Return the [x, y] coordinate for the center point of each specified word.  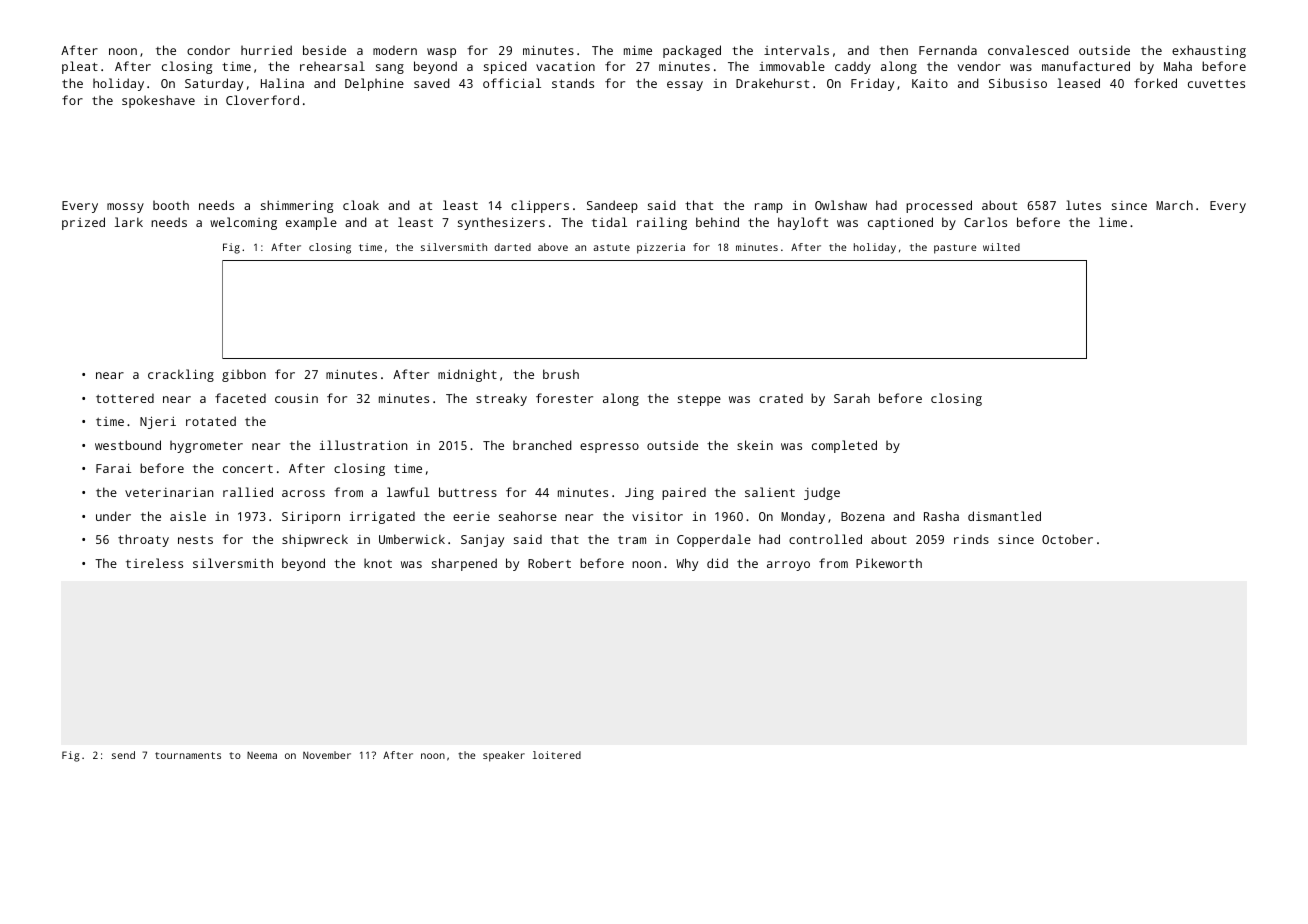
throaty [143, 540]
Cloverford [262, 100]
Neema [262, 755]
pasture [955, 249]
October [1067, 539]
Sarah [852, 398]
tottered [125, 398]
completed [844, 446]
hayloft [803, 223]
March [1174, 205]
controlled [825, 539]
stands [573, 83]
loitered [557, 755]
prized [83, 223]
